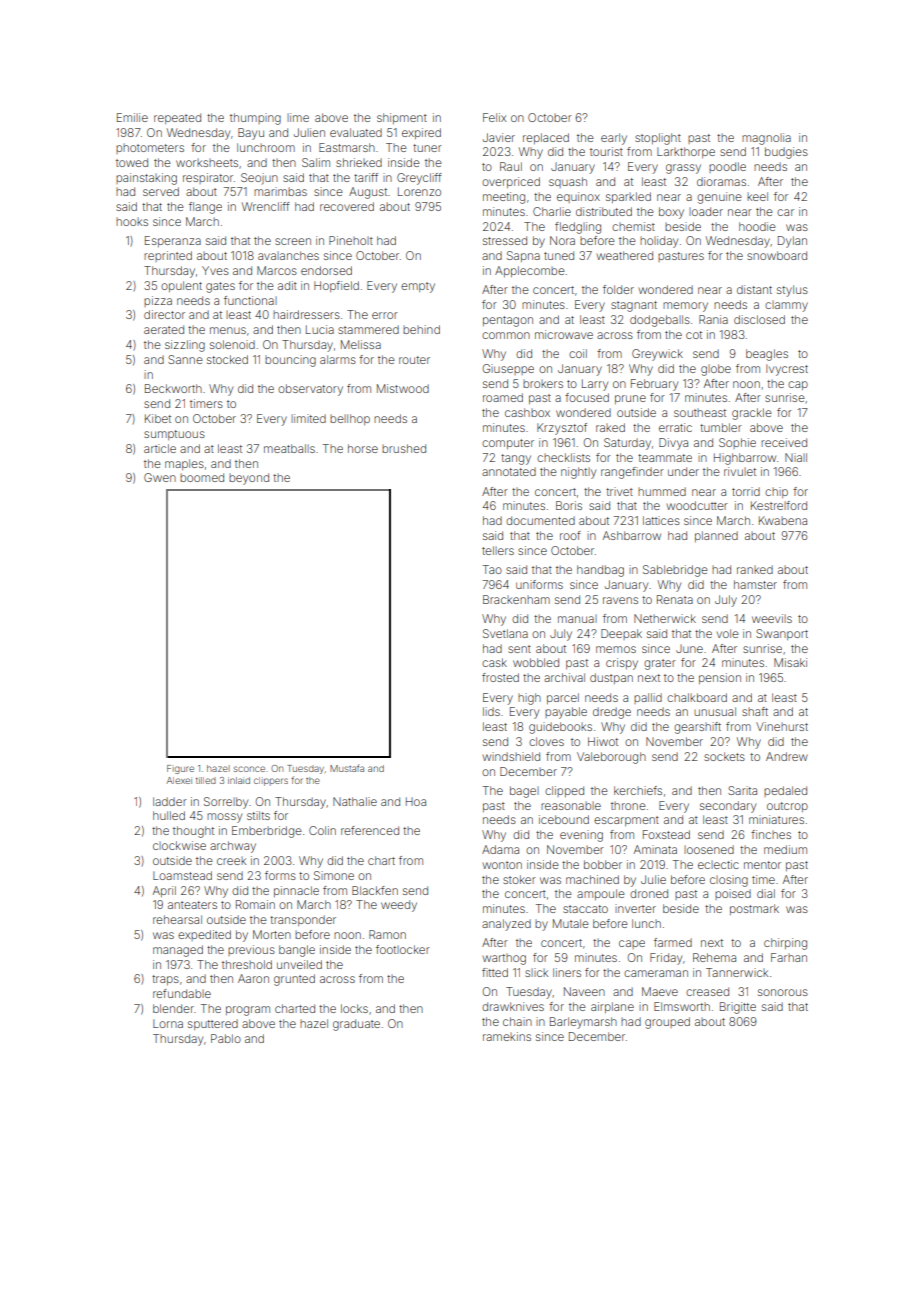 The height and width of the image is (1308, 924). What do you see at coordinates (627, 444) in the image?
I see `Saturday` at bounding box center [627, 444].
